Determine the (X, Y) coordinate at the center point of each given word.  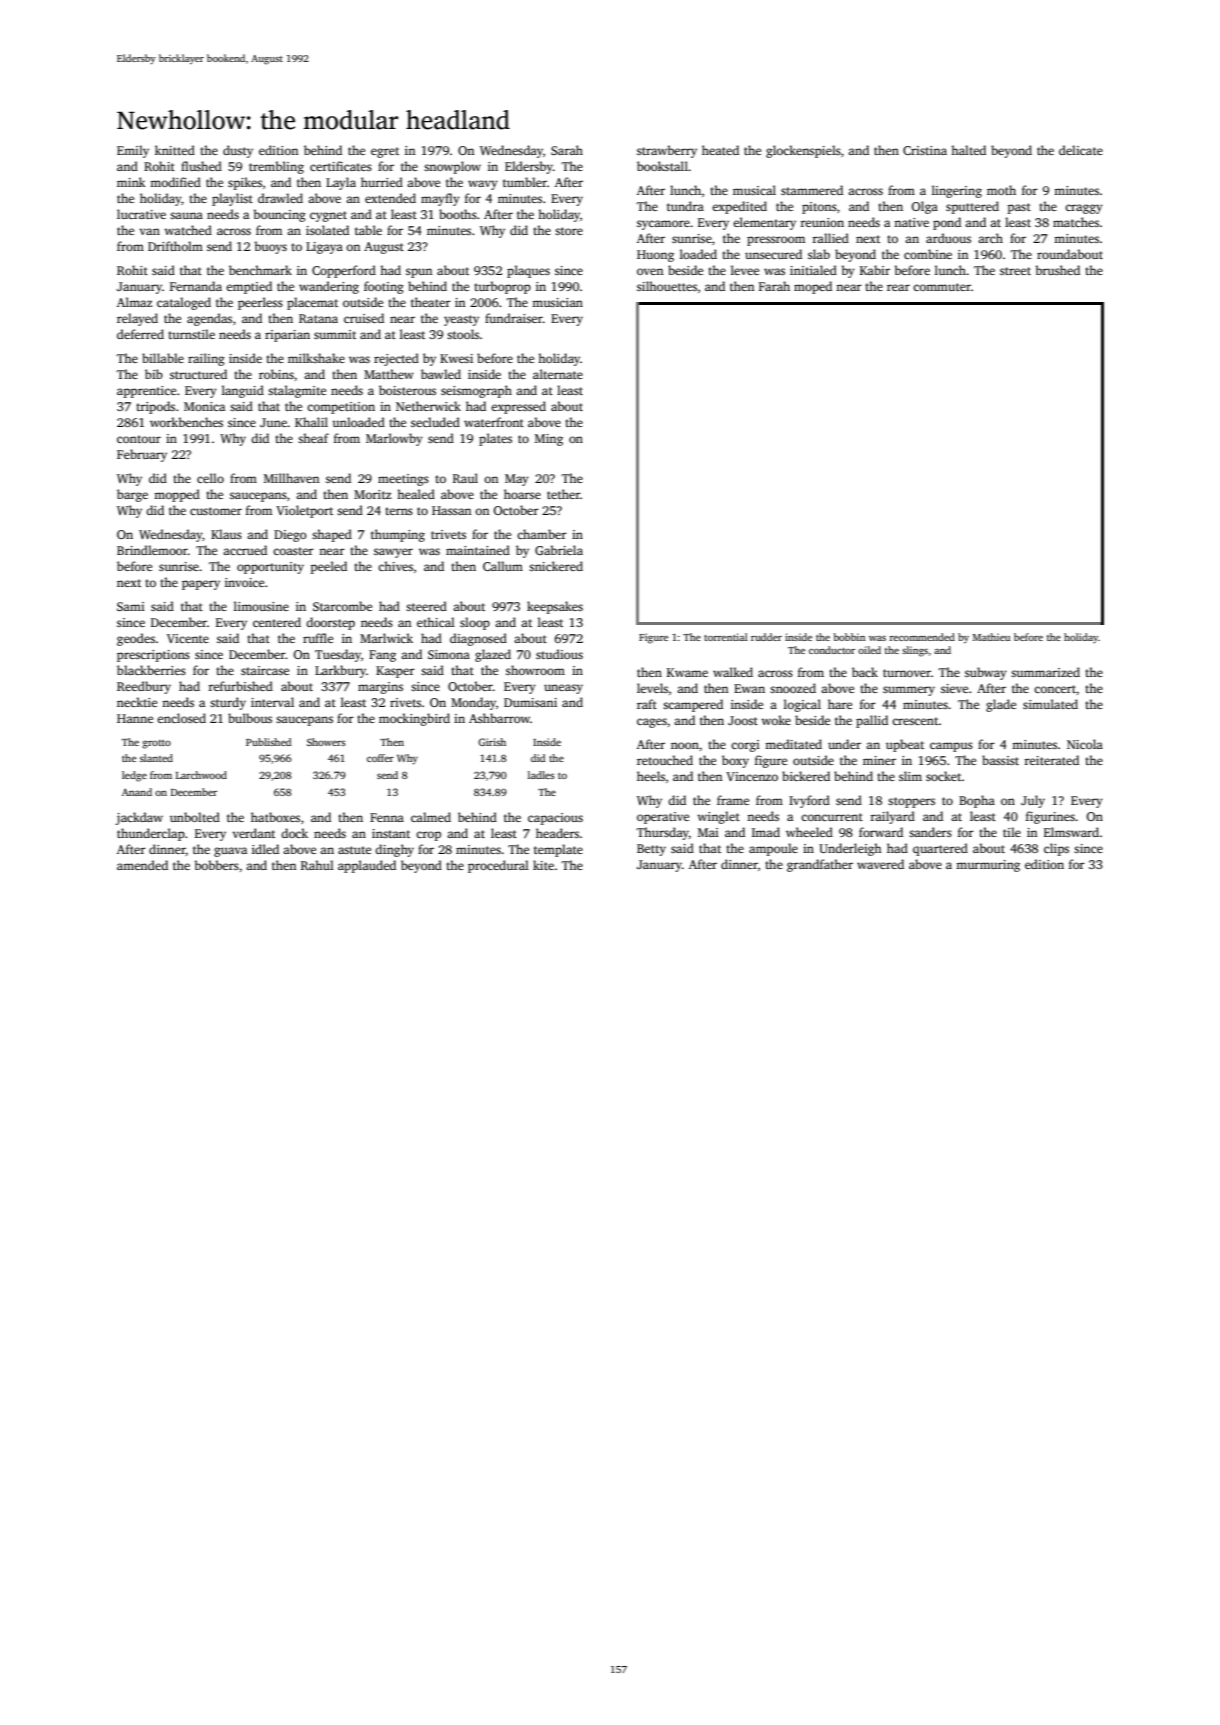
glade (1001, 705)
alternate (558, 374)
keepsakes (555, 607)
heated (720, 150)
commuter (942, 287)
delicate (1081, 150)
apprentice (146, 392)
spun (419, 273)
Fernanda (196, 286)
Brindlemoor (152, 550)
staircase (265, 670)
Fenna (387, 817)
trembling (276, 167)
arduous (948, 238)
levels (652, 688)
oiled (869, 650)
